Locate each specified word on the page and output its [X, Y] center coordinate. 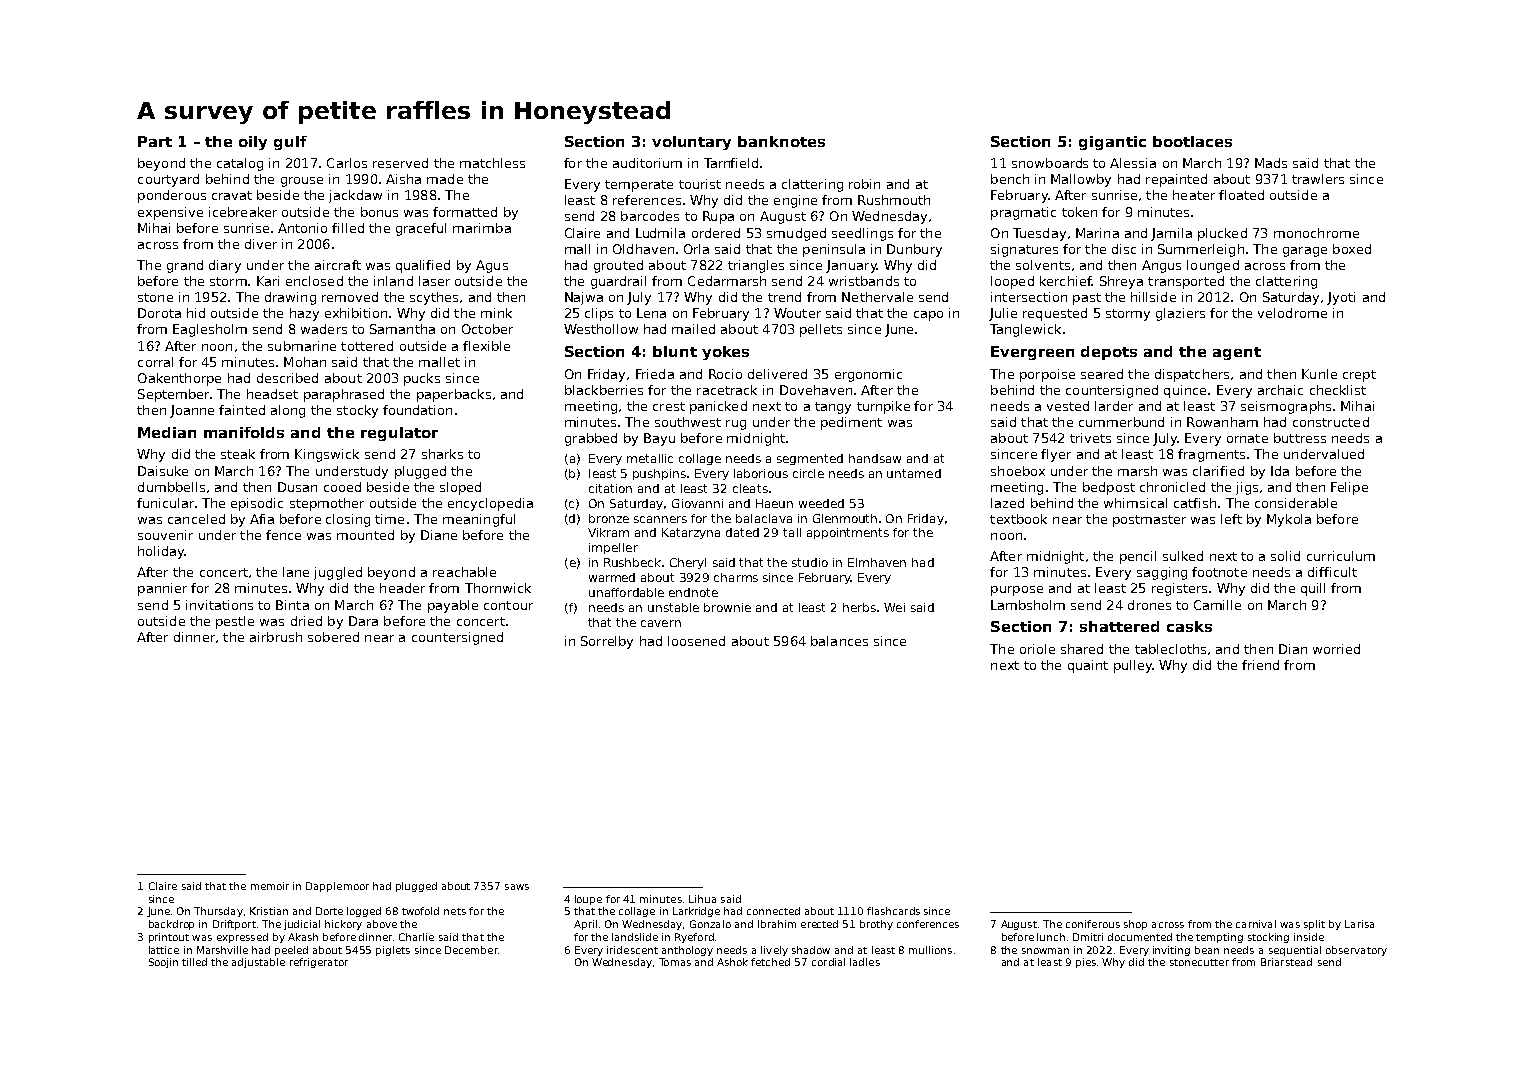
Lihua [702, 899]
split [1314, 925]
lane [296, 572]
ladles [865, 962]
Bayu [659, 439]
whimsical [1135, 503]
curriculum [1341, 556]
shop [1135, 925]
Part [155, 141]
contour [508, 605]
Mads [1271, 163]
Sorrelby [607, 642]
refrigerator [319, 963]
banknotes [781, 141]
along [288, 411]
